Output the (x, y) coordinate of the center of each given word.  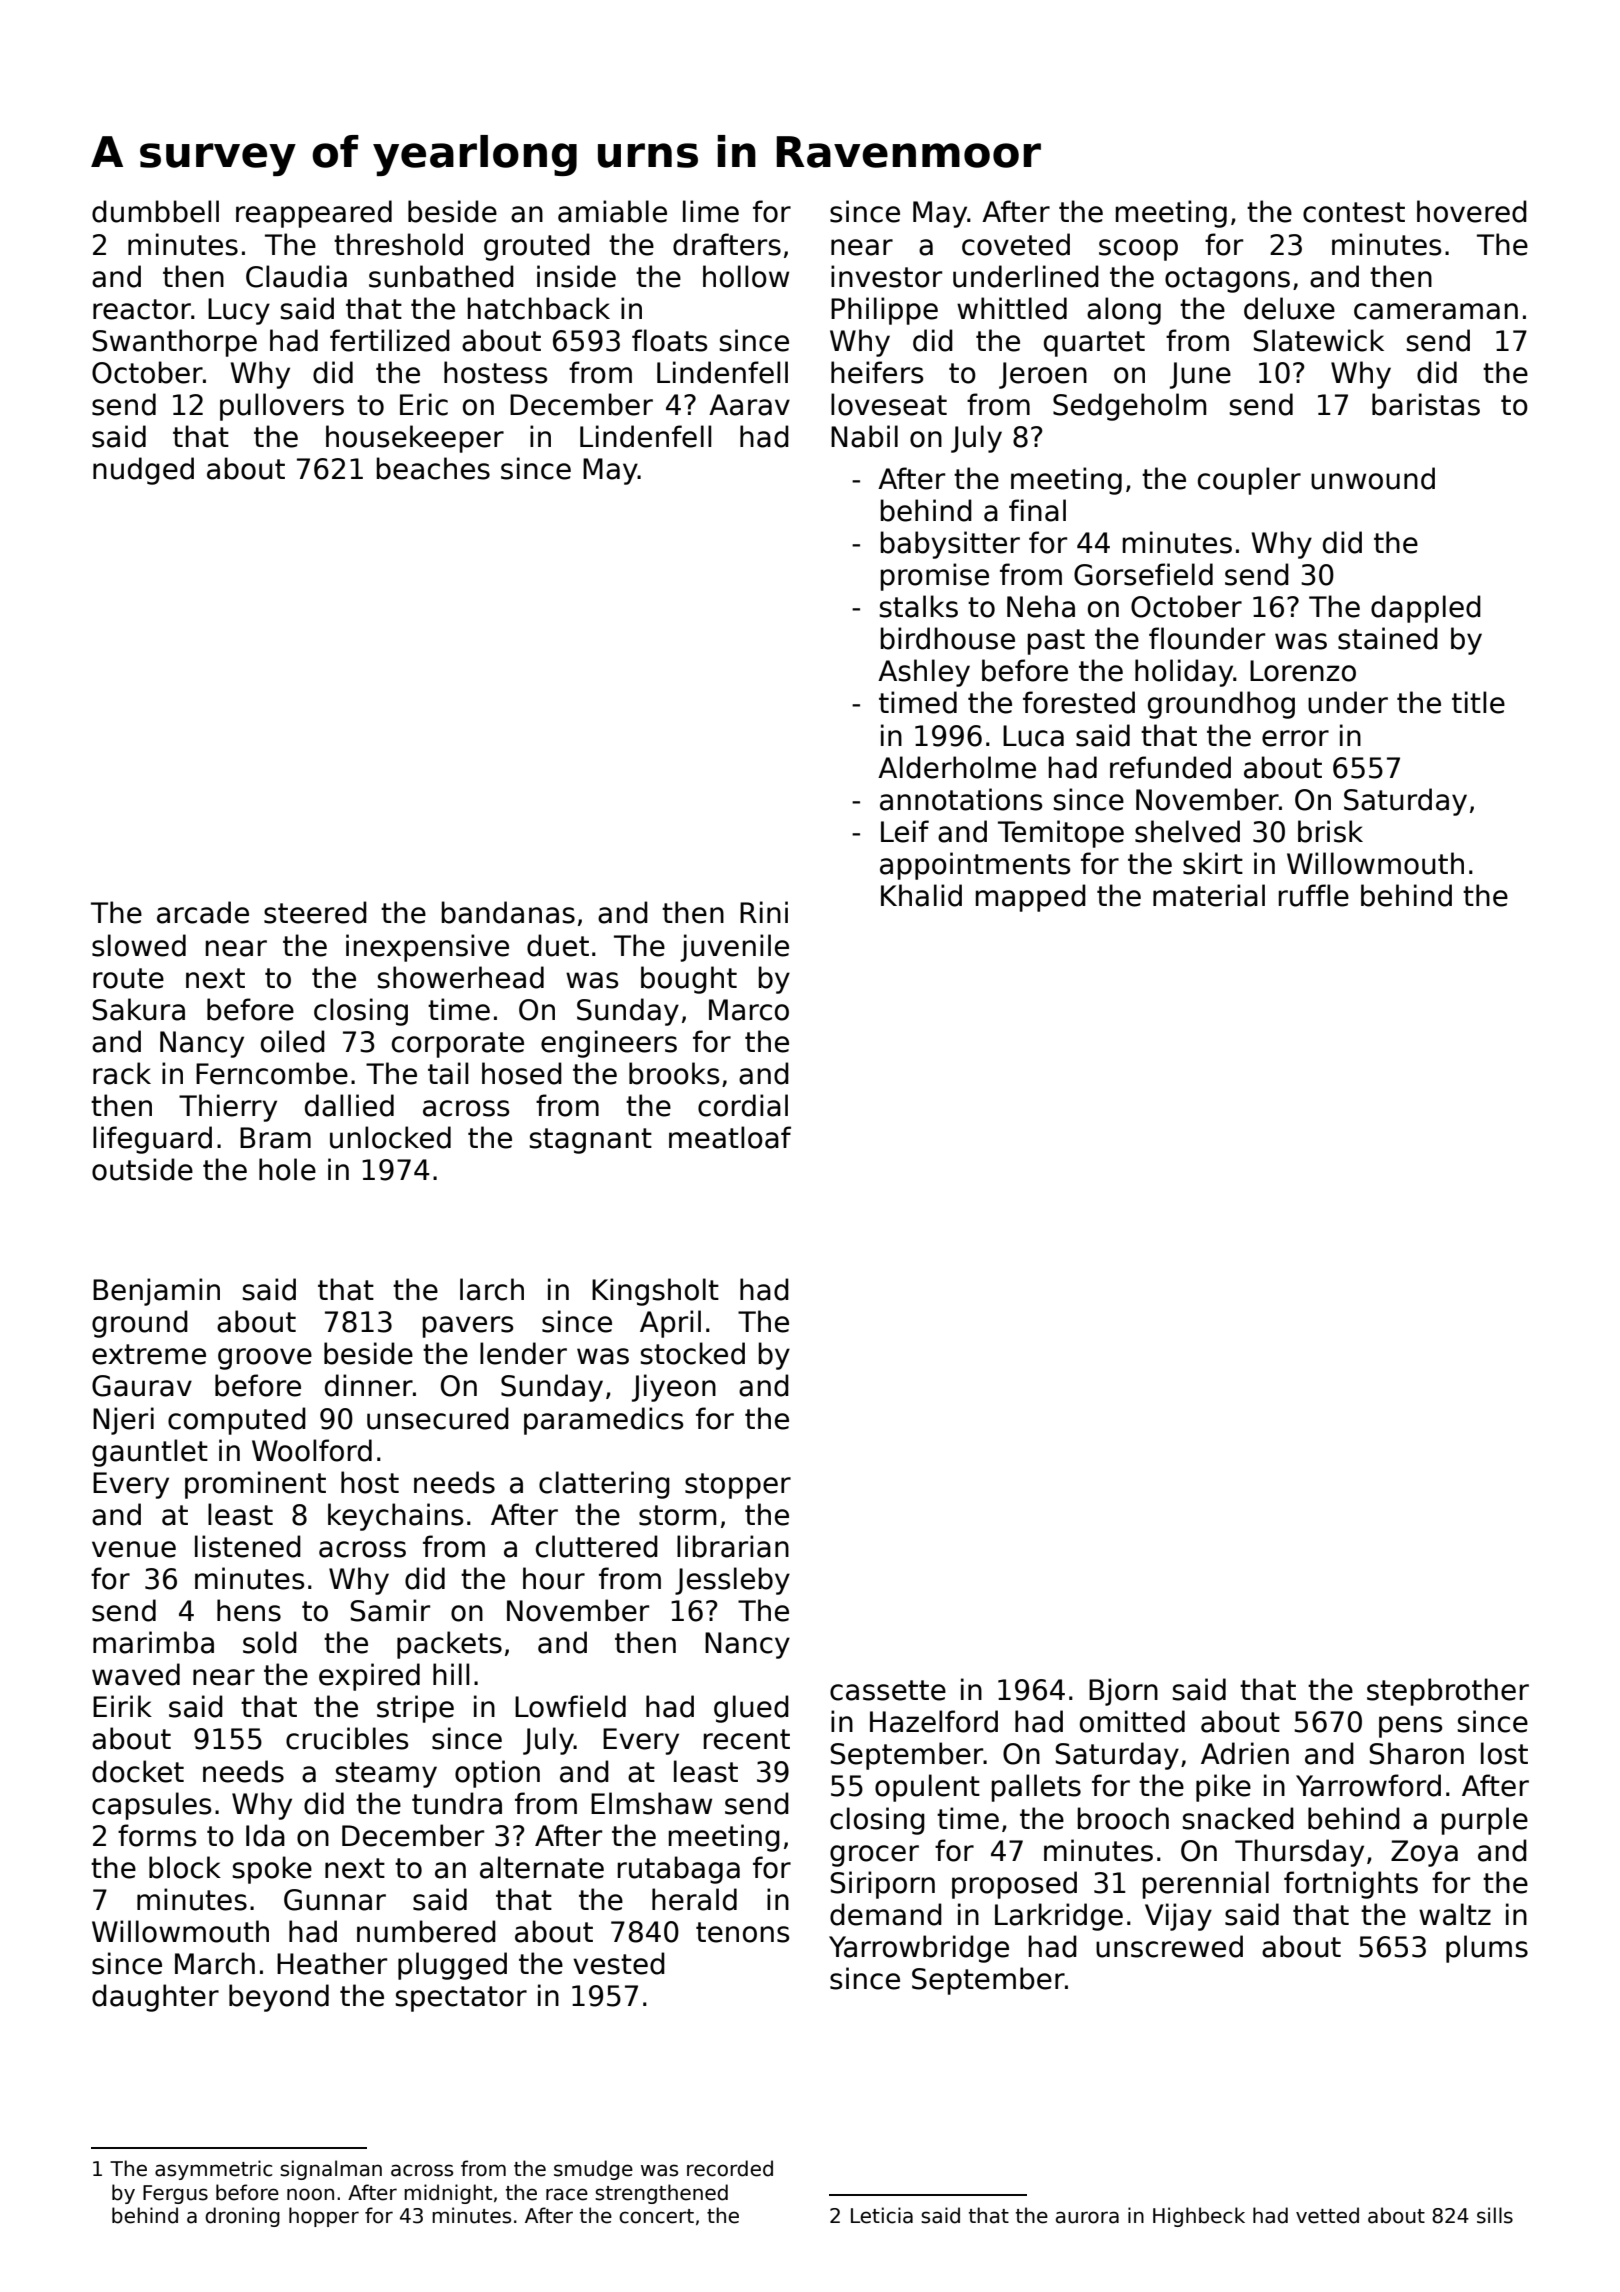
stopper (738, 1486)
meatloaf (730, 1137)
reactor (142, 309)
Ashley (924, 673)
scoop (1138, 250)
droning (242, 2217)
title (1478, 702)
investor (886, 276)
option (497, 1774)
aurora (1087, 2217)
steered (315, 912)
